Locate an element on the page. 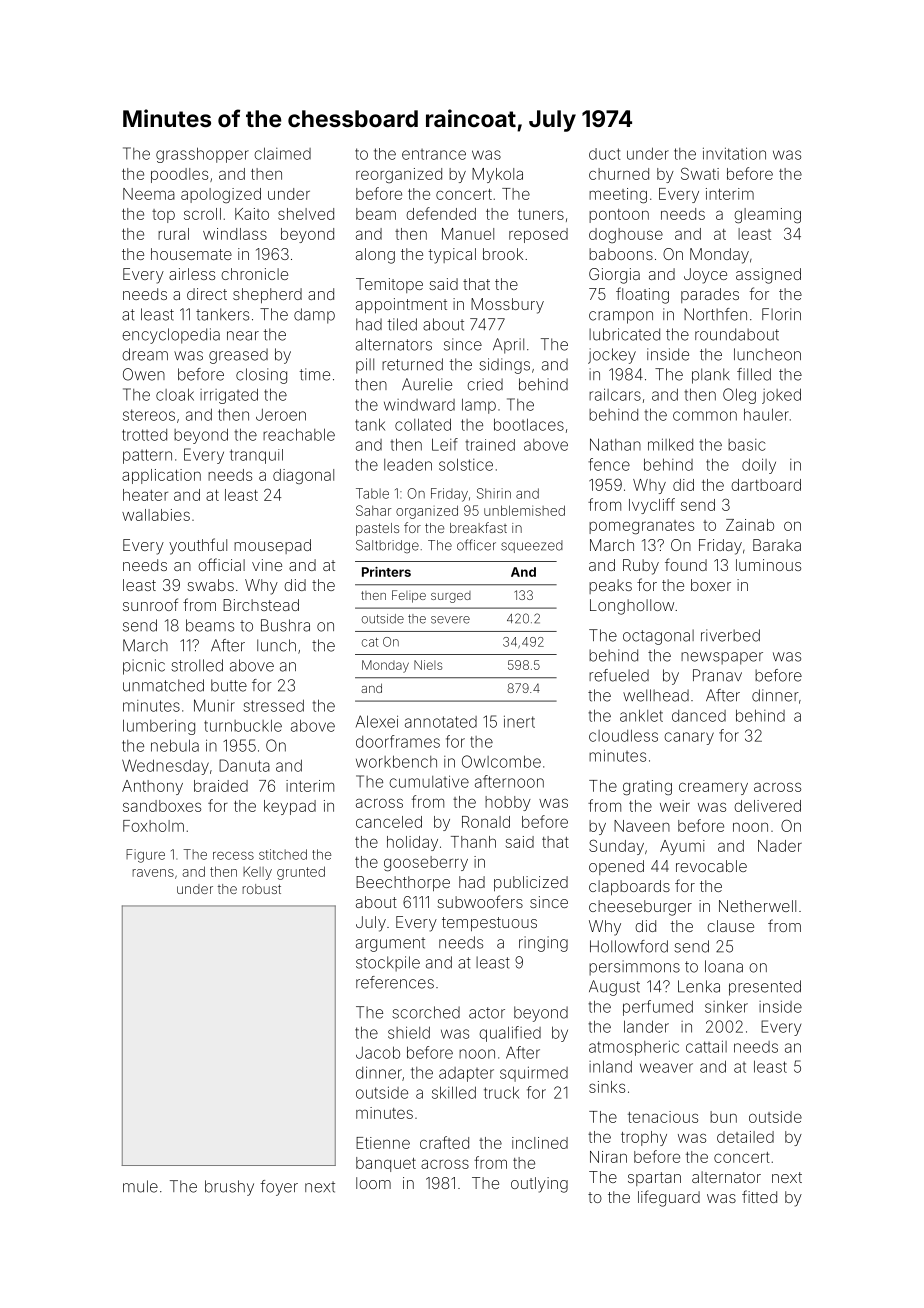  dartboard is located at coordinates (766, 485).
